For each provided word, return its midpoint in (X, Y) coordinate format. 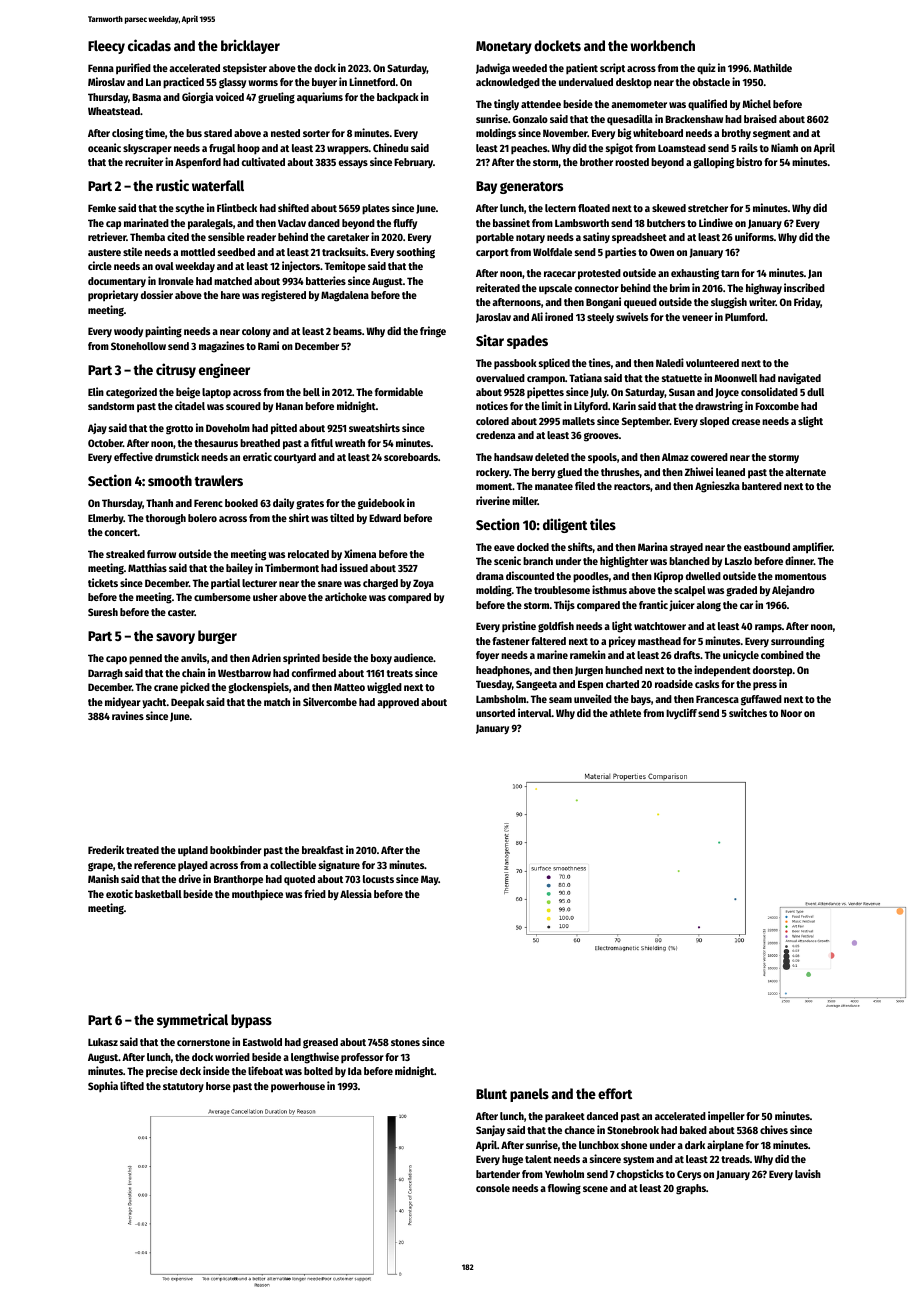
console (493, 1188)
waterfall (218, 185)
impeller (726, 1117)
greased (320, 1043)
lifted (132, 1085)
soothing (416, 253)
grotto (179, 430)
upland (193, 851)
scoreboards (411, 457)
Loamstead (682, 148)
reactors (632, 486)
